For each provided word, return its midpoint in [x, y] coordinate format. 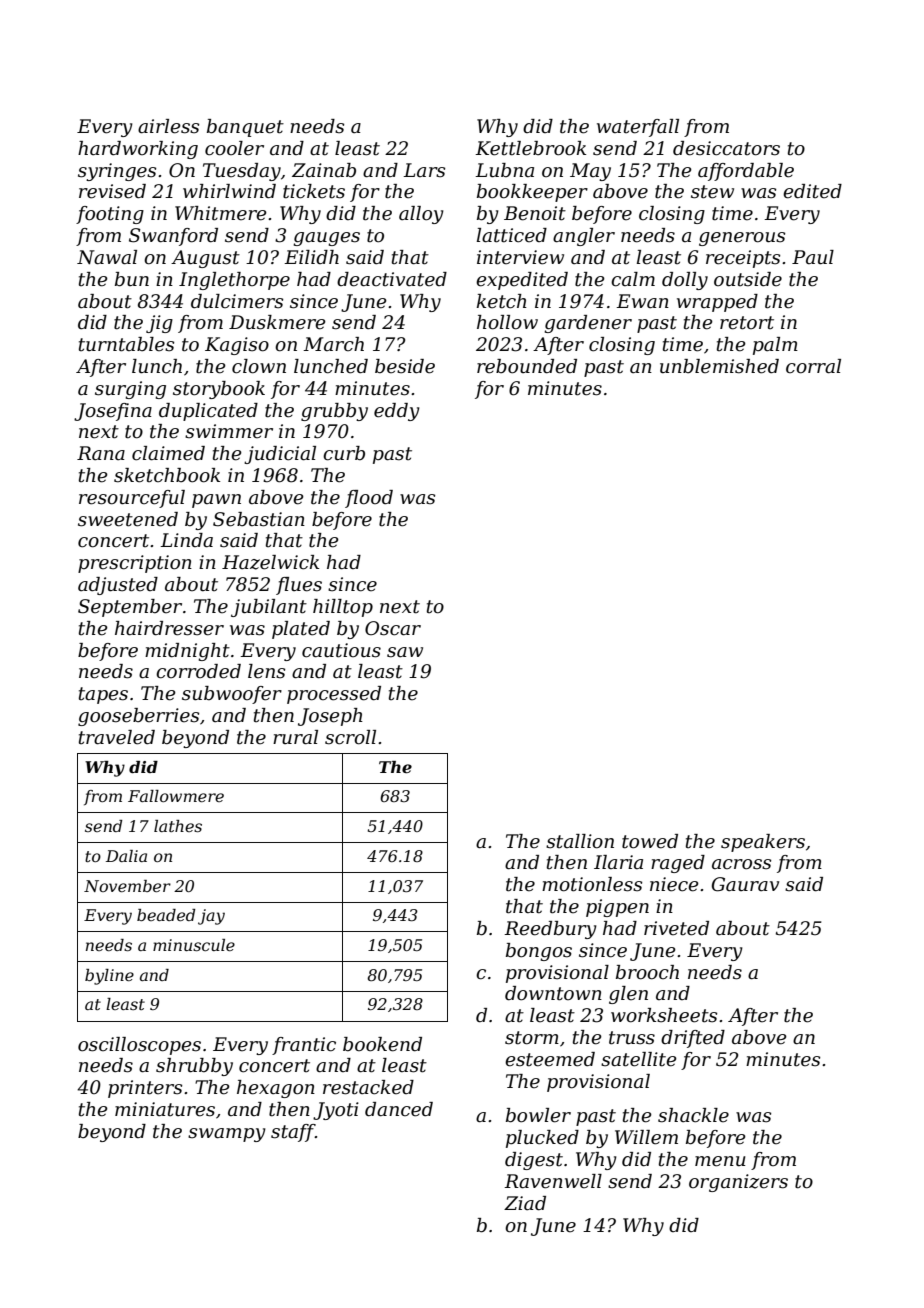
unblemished [719, 366]
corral [813, 366]
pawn [216, 501]
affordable [746, 172]
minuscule [194, 945]
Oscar [393, 628]
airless [168, 126]
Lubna [504, 170]
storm [532, 1038]
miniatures [165, 1109]
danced [399, 1109]
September [130, 608]
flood [369, 499]
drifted [693, 1039]
